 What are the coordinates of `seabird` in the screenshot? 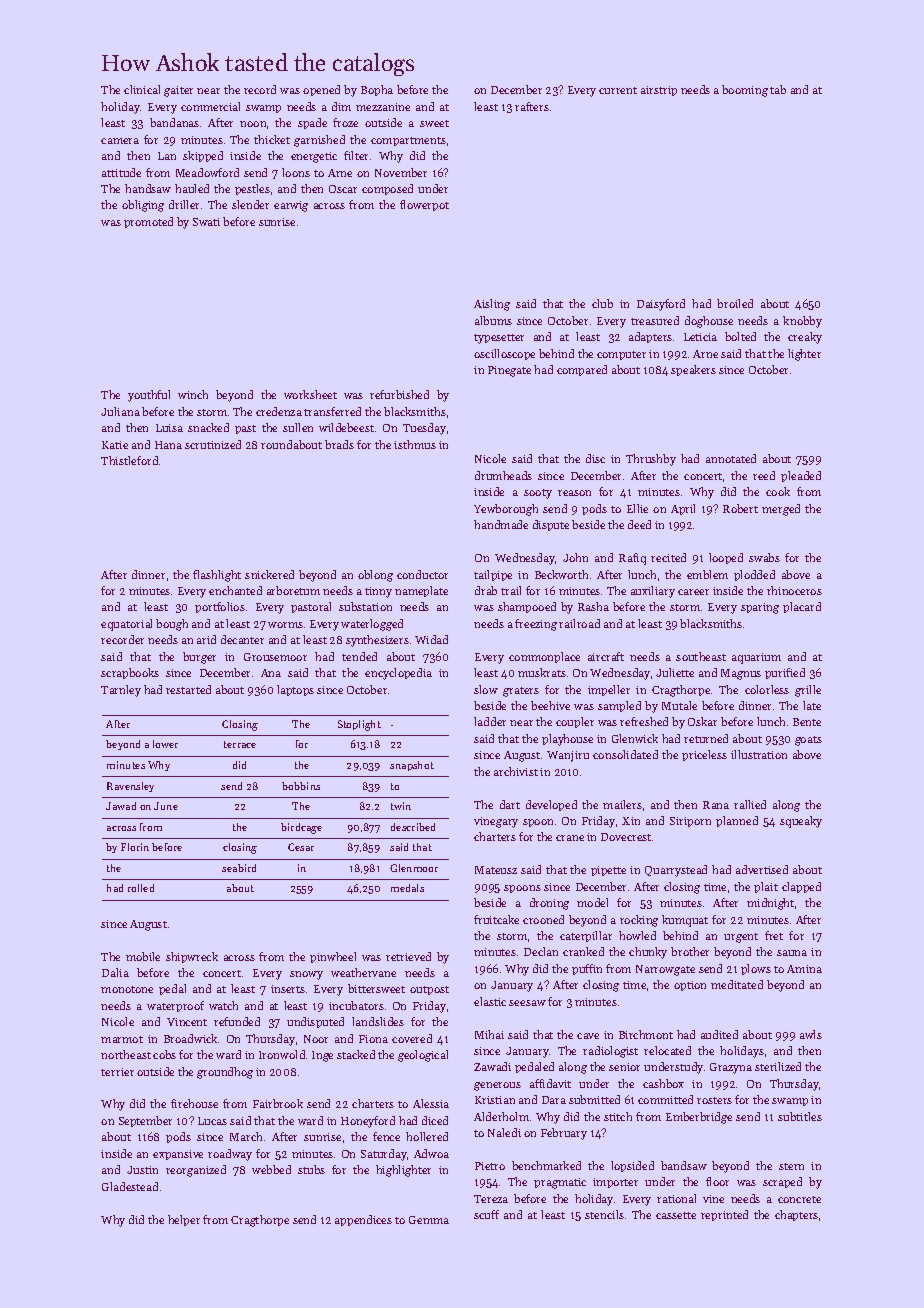 It's located at (239, 868).
